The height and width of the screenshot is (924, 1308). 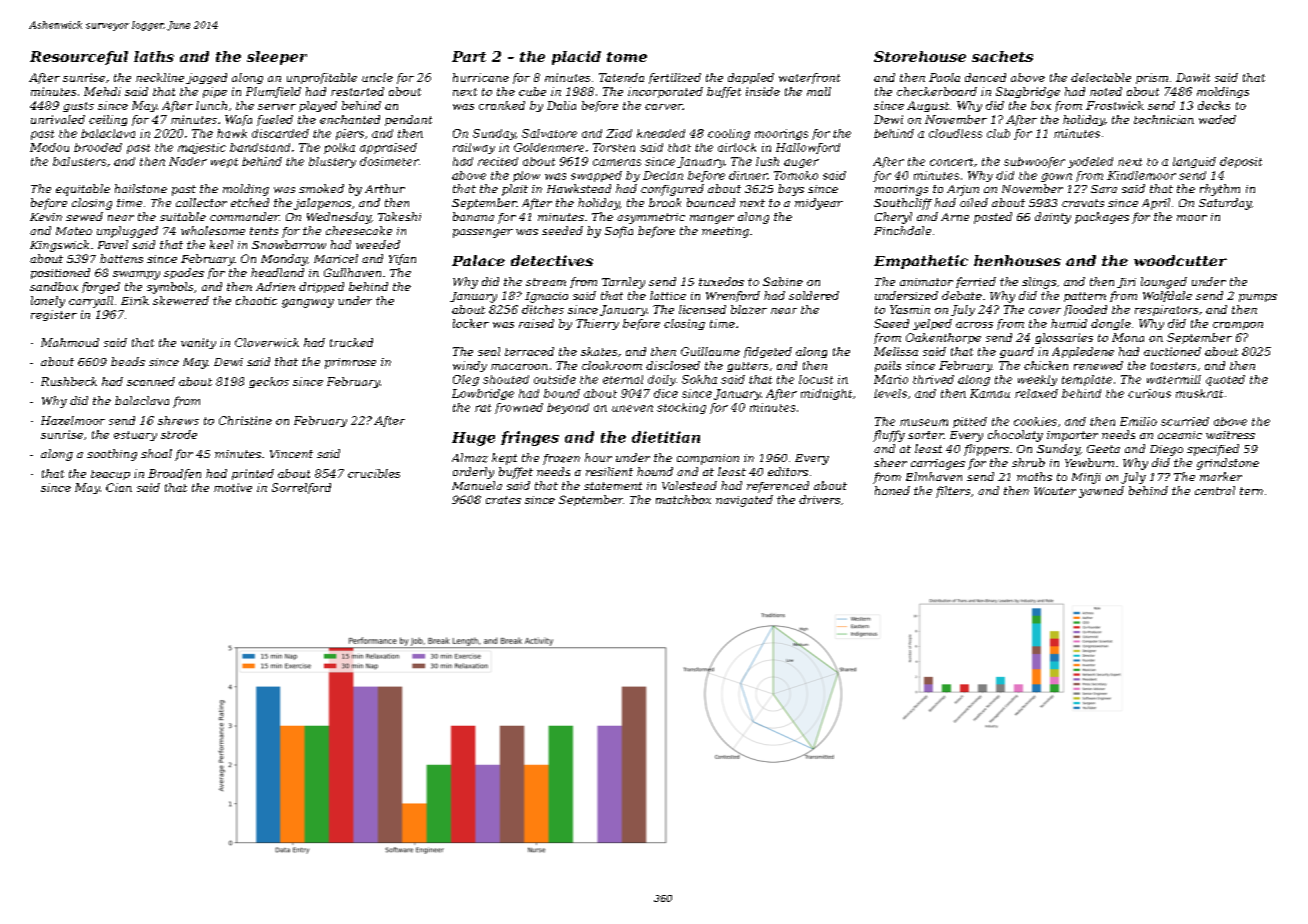 I want to click on plait, so click(x=515, y=190).
